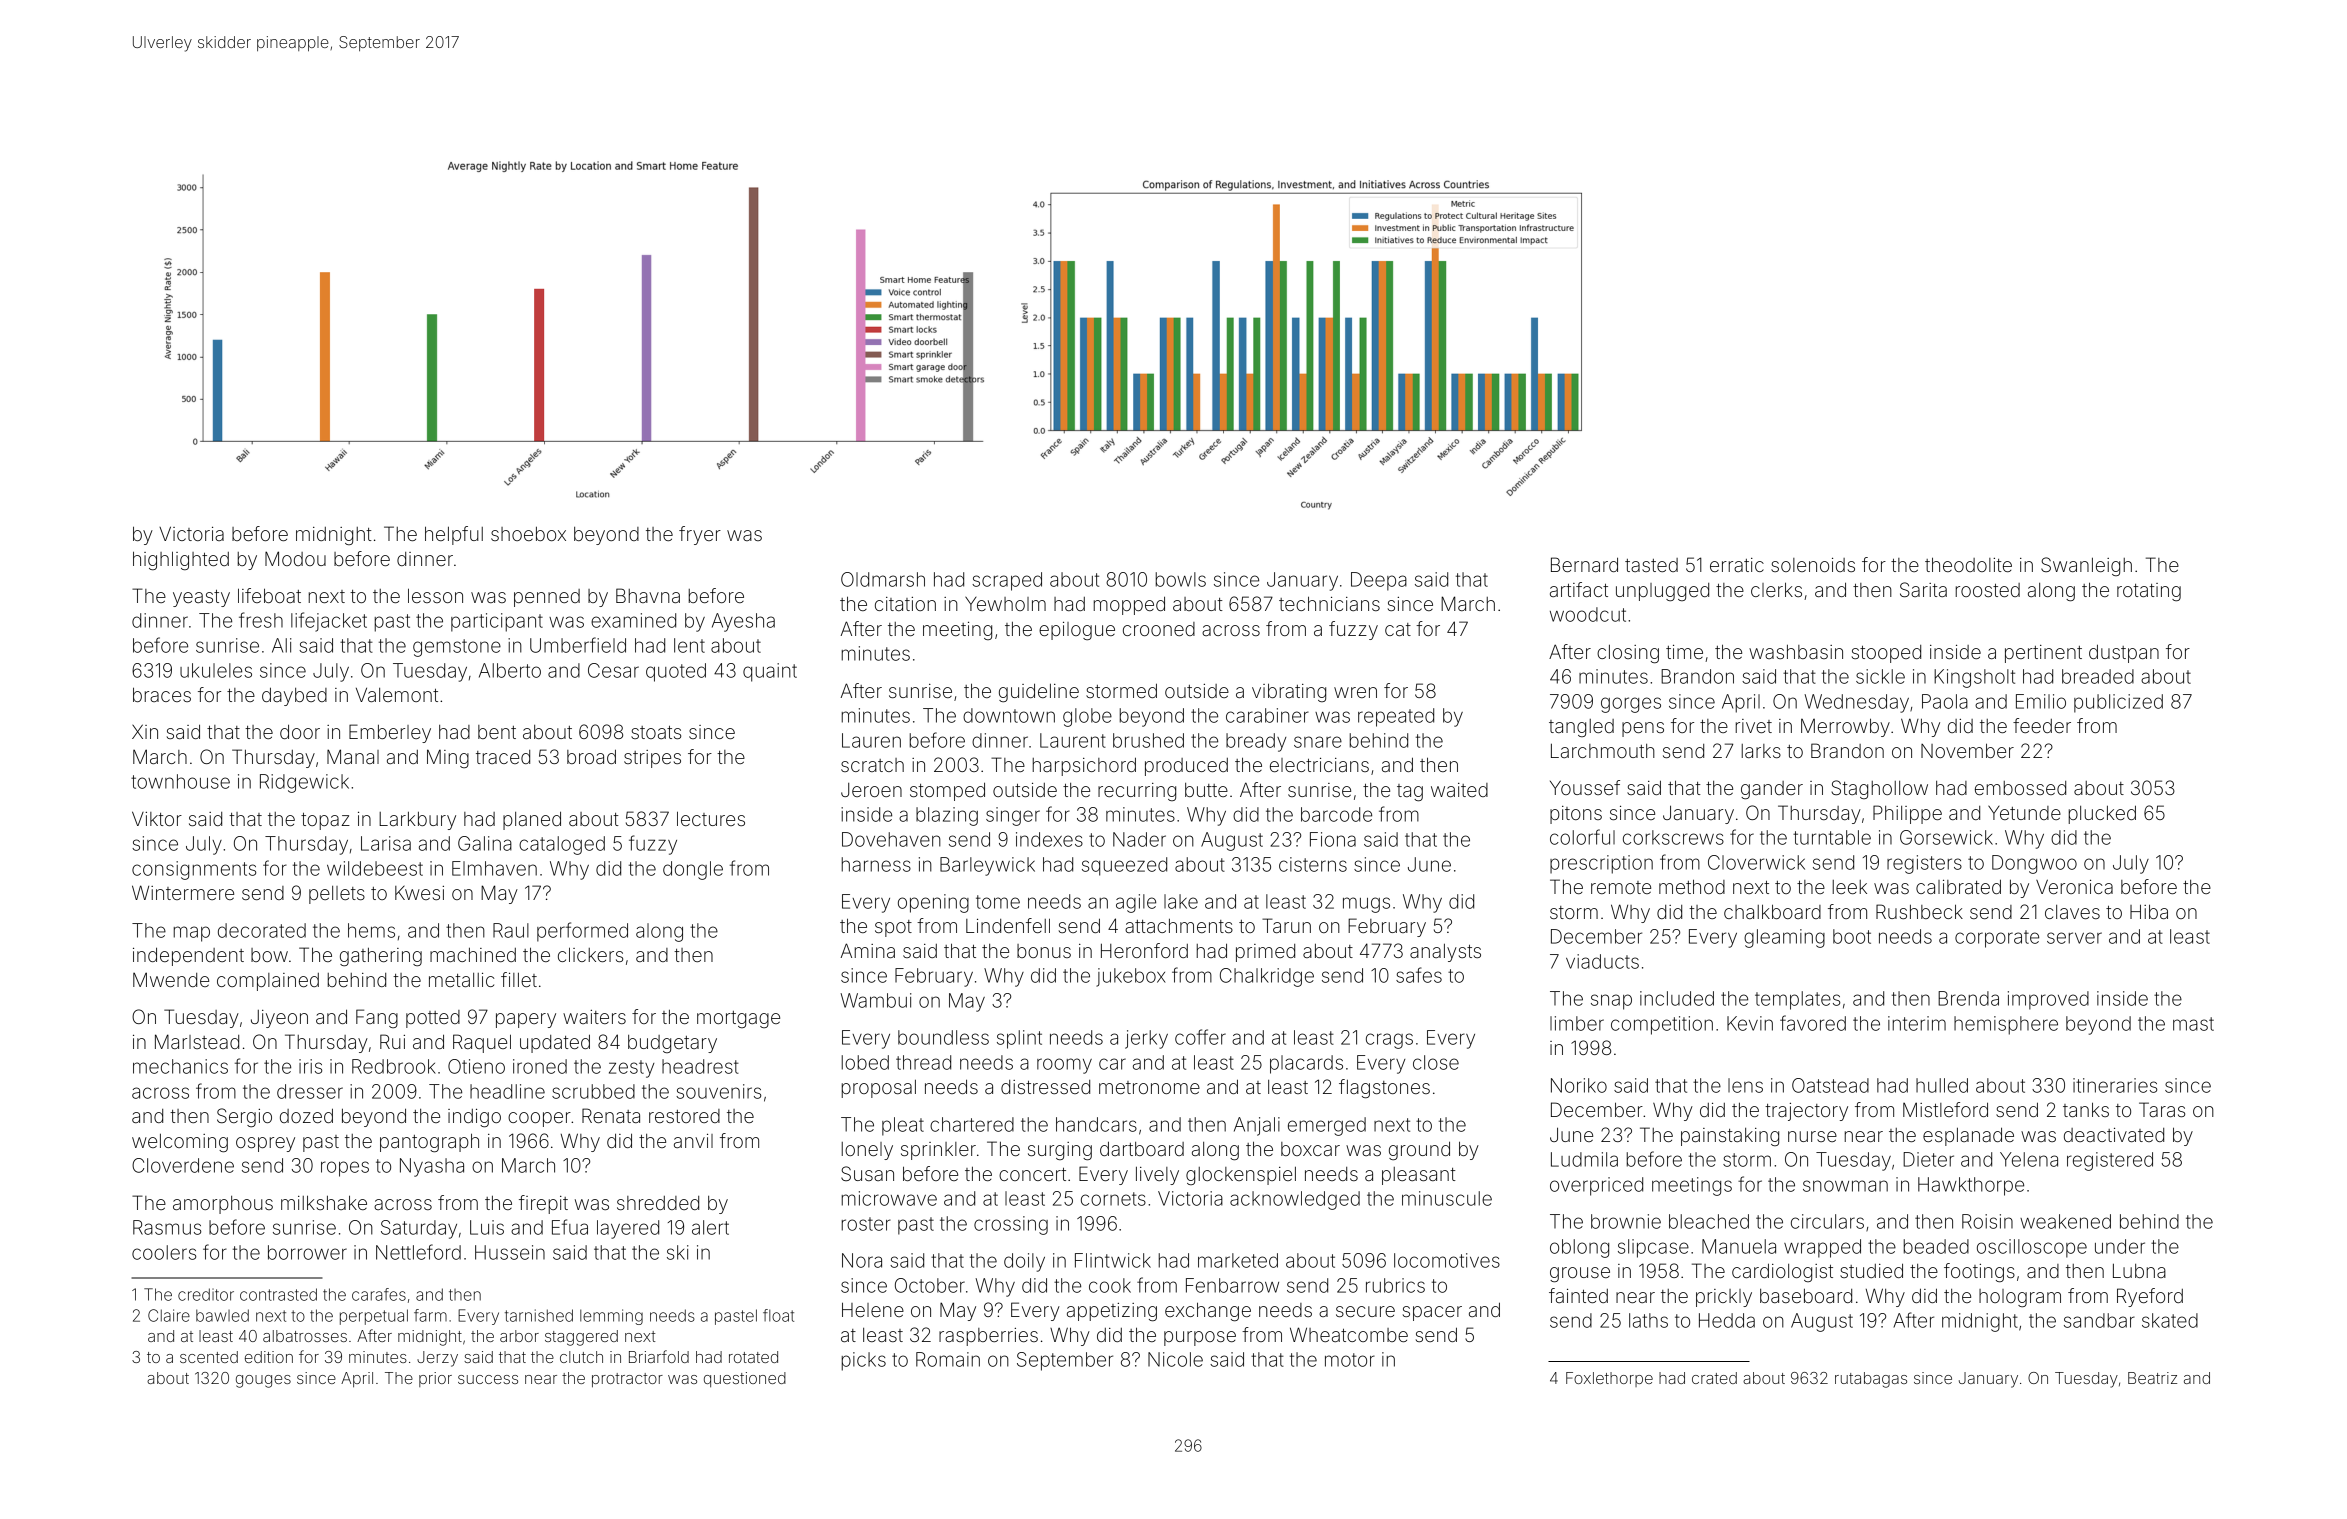 This screenshot has width=2347, height=1519. What do you see at coordinates (454, 535) in the screenshot?
I see `helpful` at bounding box center [454, 535].
